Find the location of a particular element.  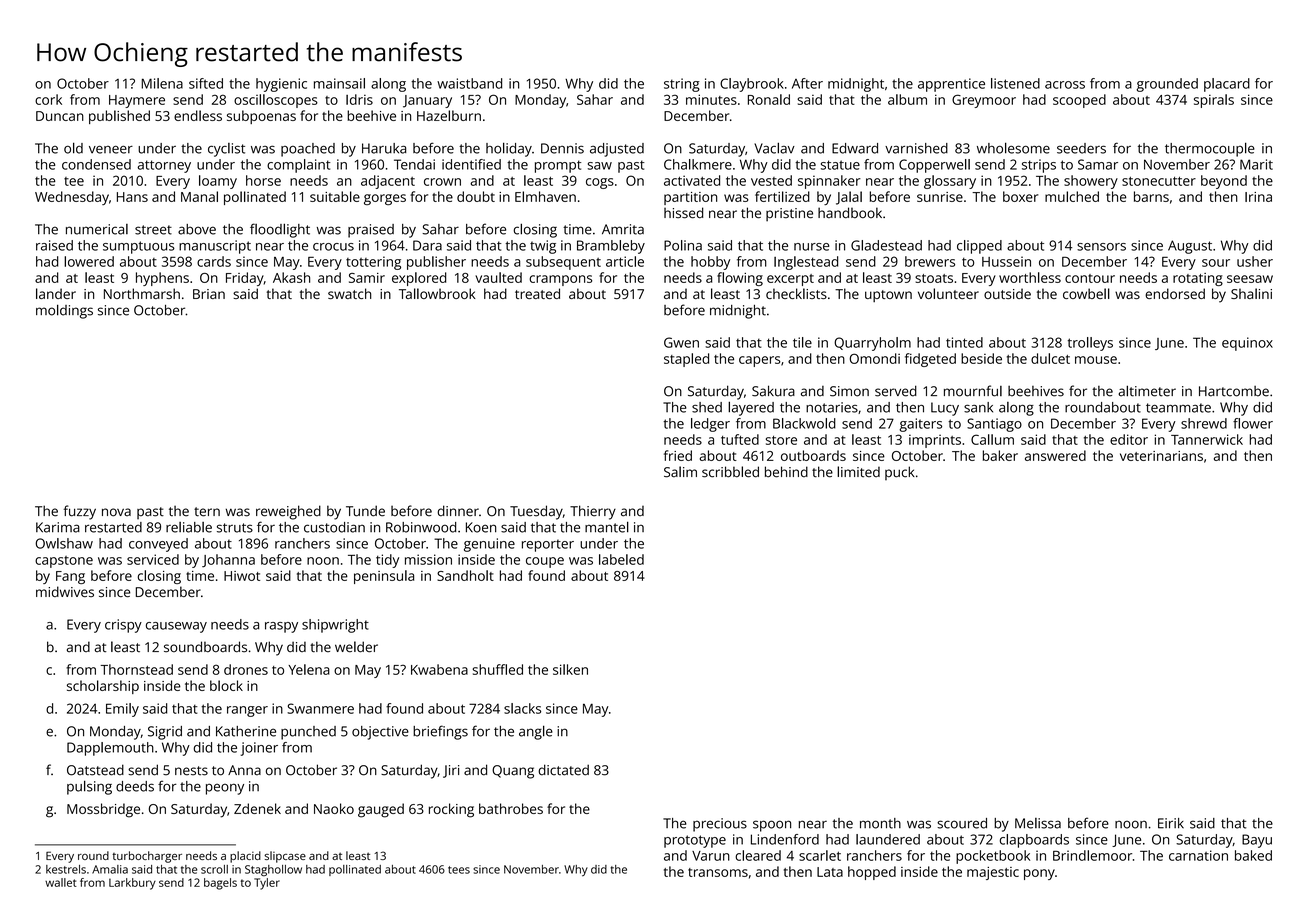

hopped is located at coordinates (872, 873).
